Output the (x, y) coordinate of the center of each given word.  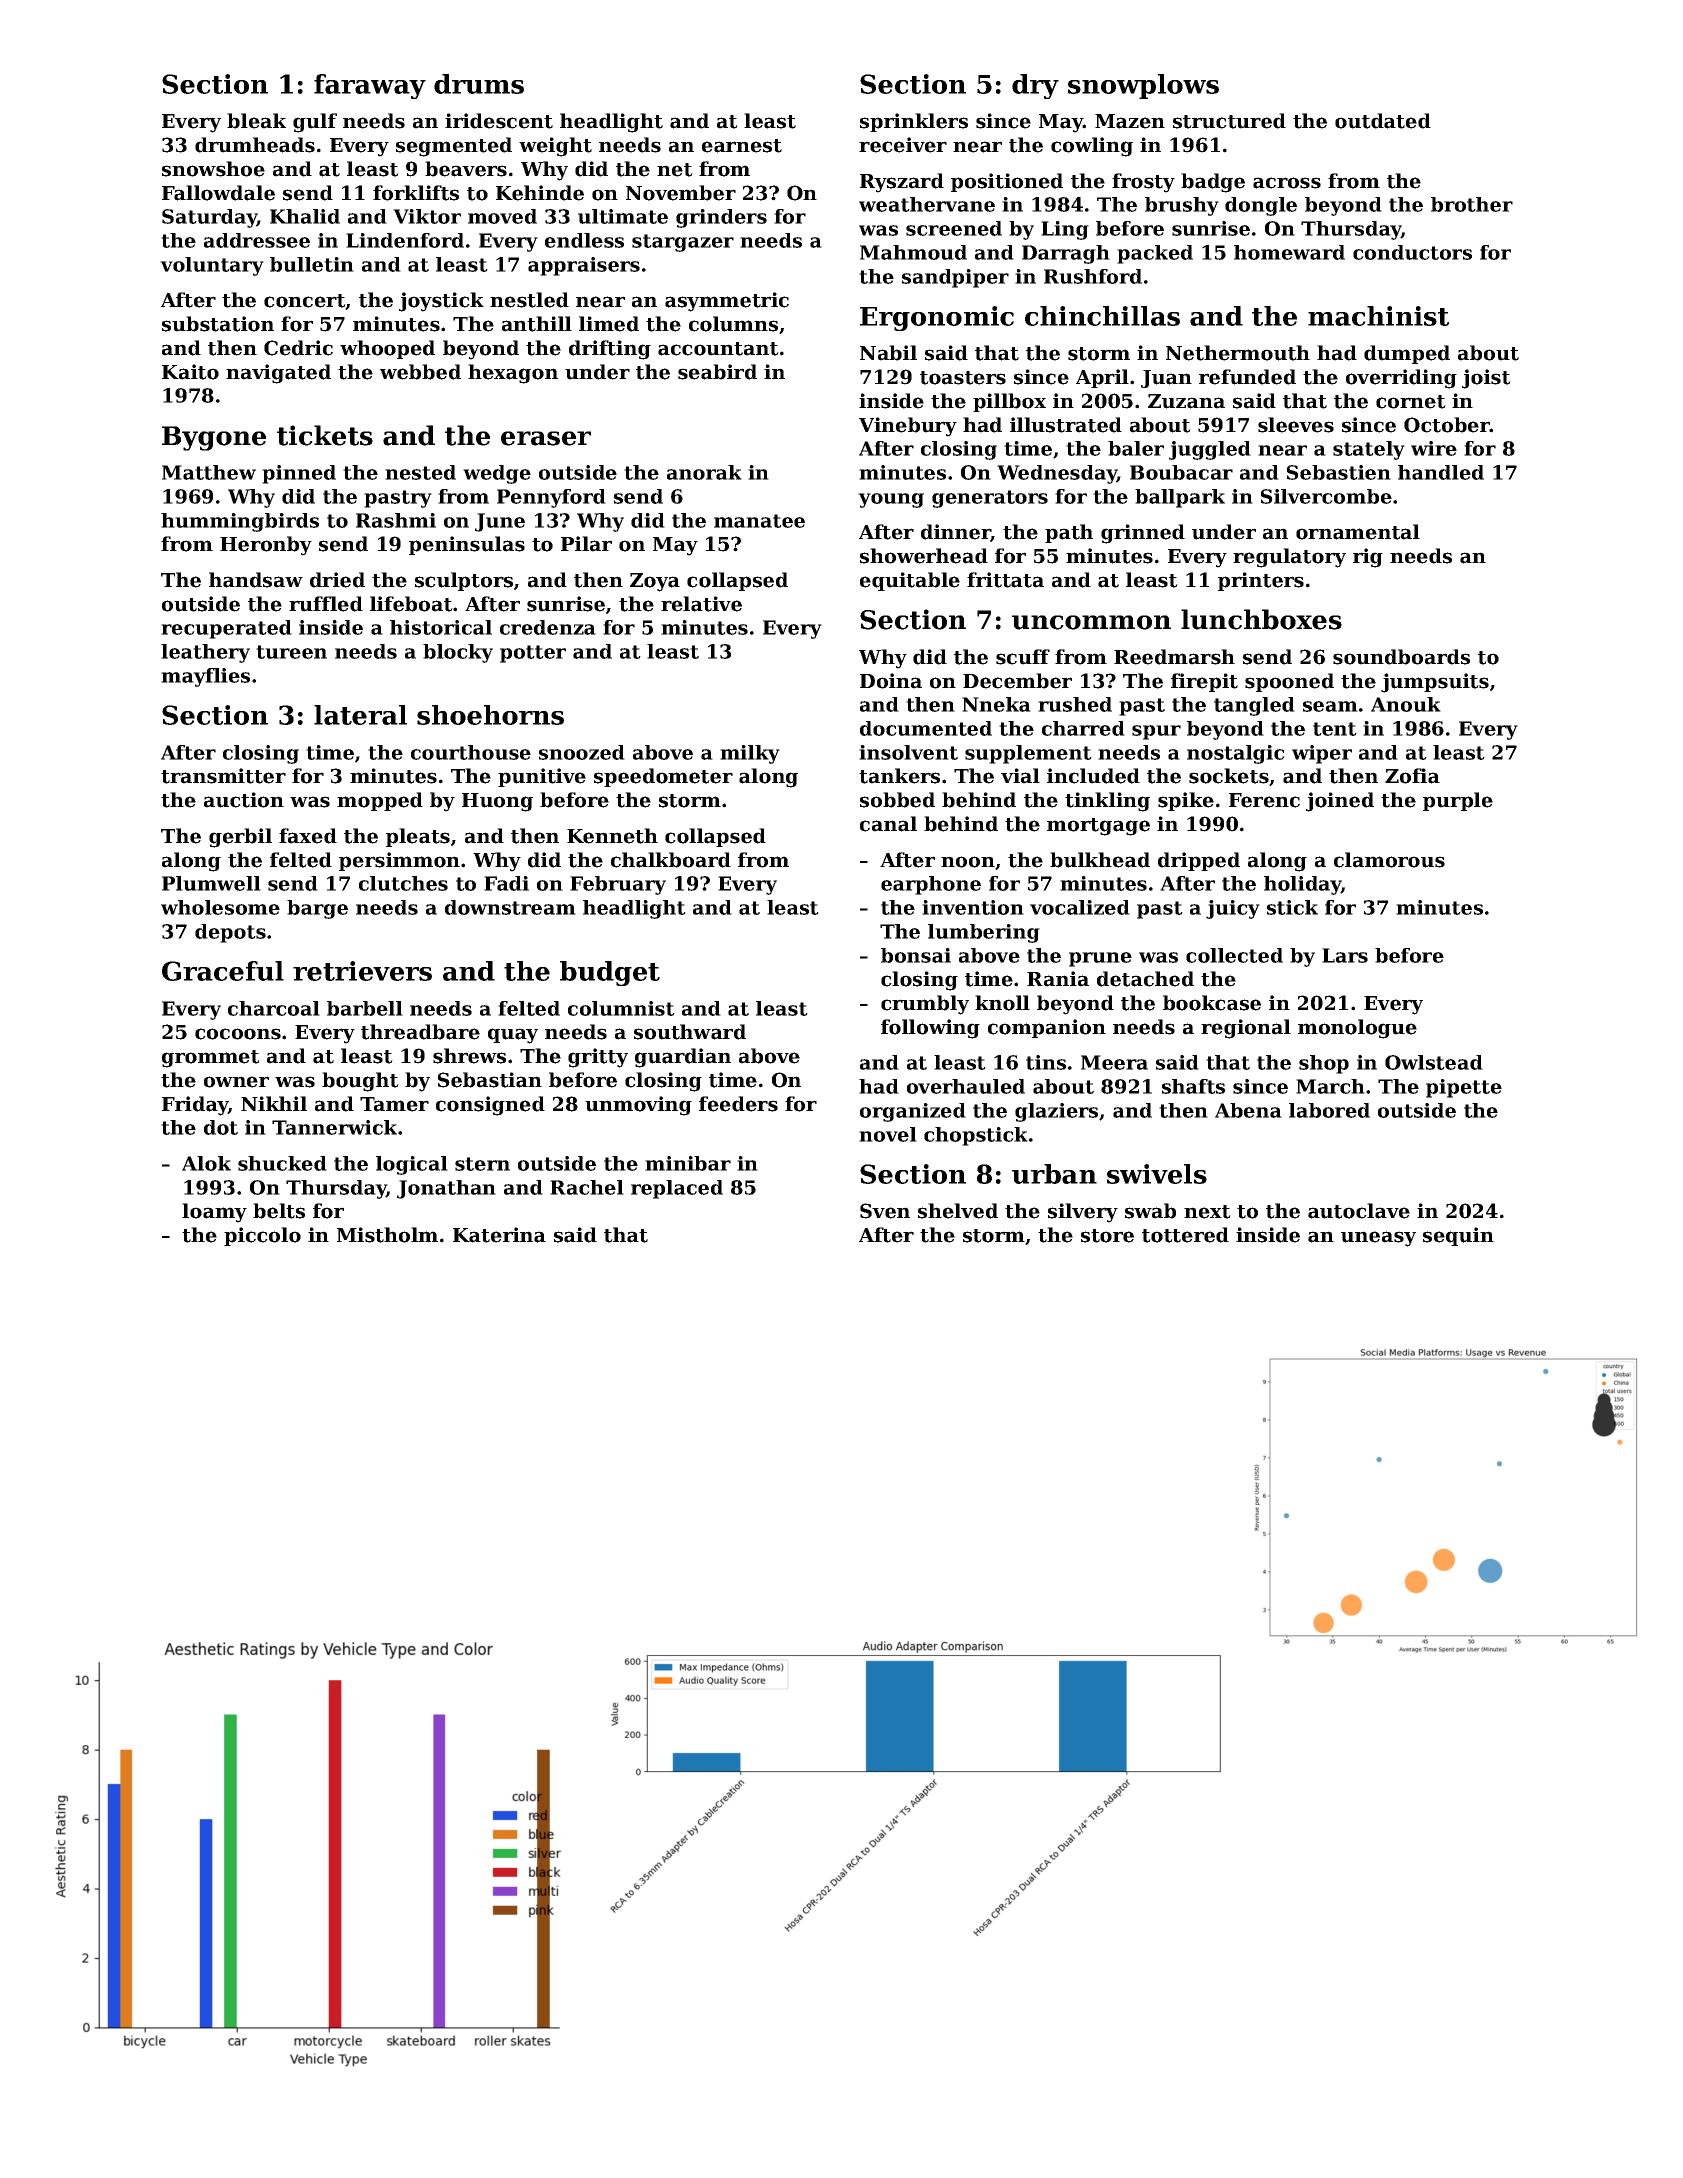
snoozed (582, 752)
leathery (205, 653)
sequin (1458, 1236)
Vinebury (908, 427)
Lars (1345, 955)
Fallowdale (218, 193)
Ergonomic (937, 318)
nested (420, 472)
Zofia (1412, 776)
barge (317, 909)
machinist (1378, 316)
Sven (885, 1211)
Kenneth (612, 836)
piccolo (262, 1236)
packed (1155, 254)
